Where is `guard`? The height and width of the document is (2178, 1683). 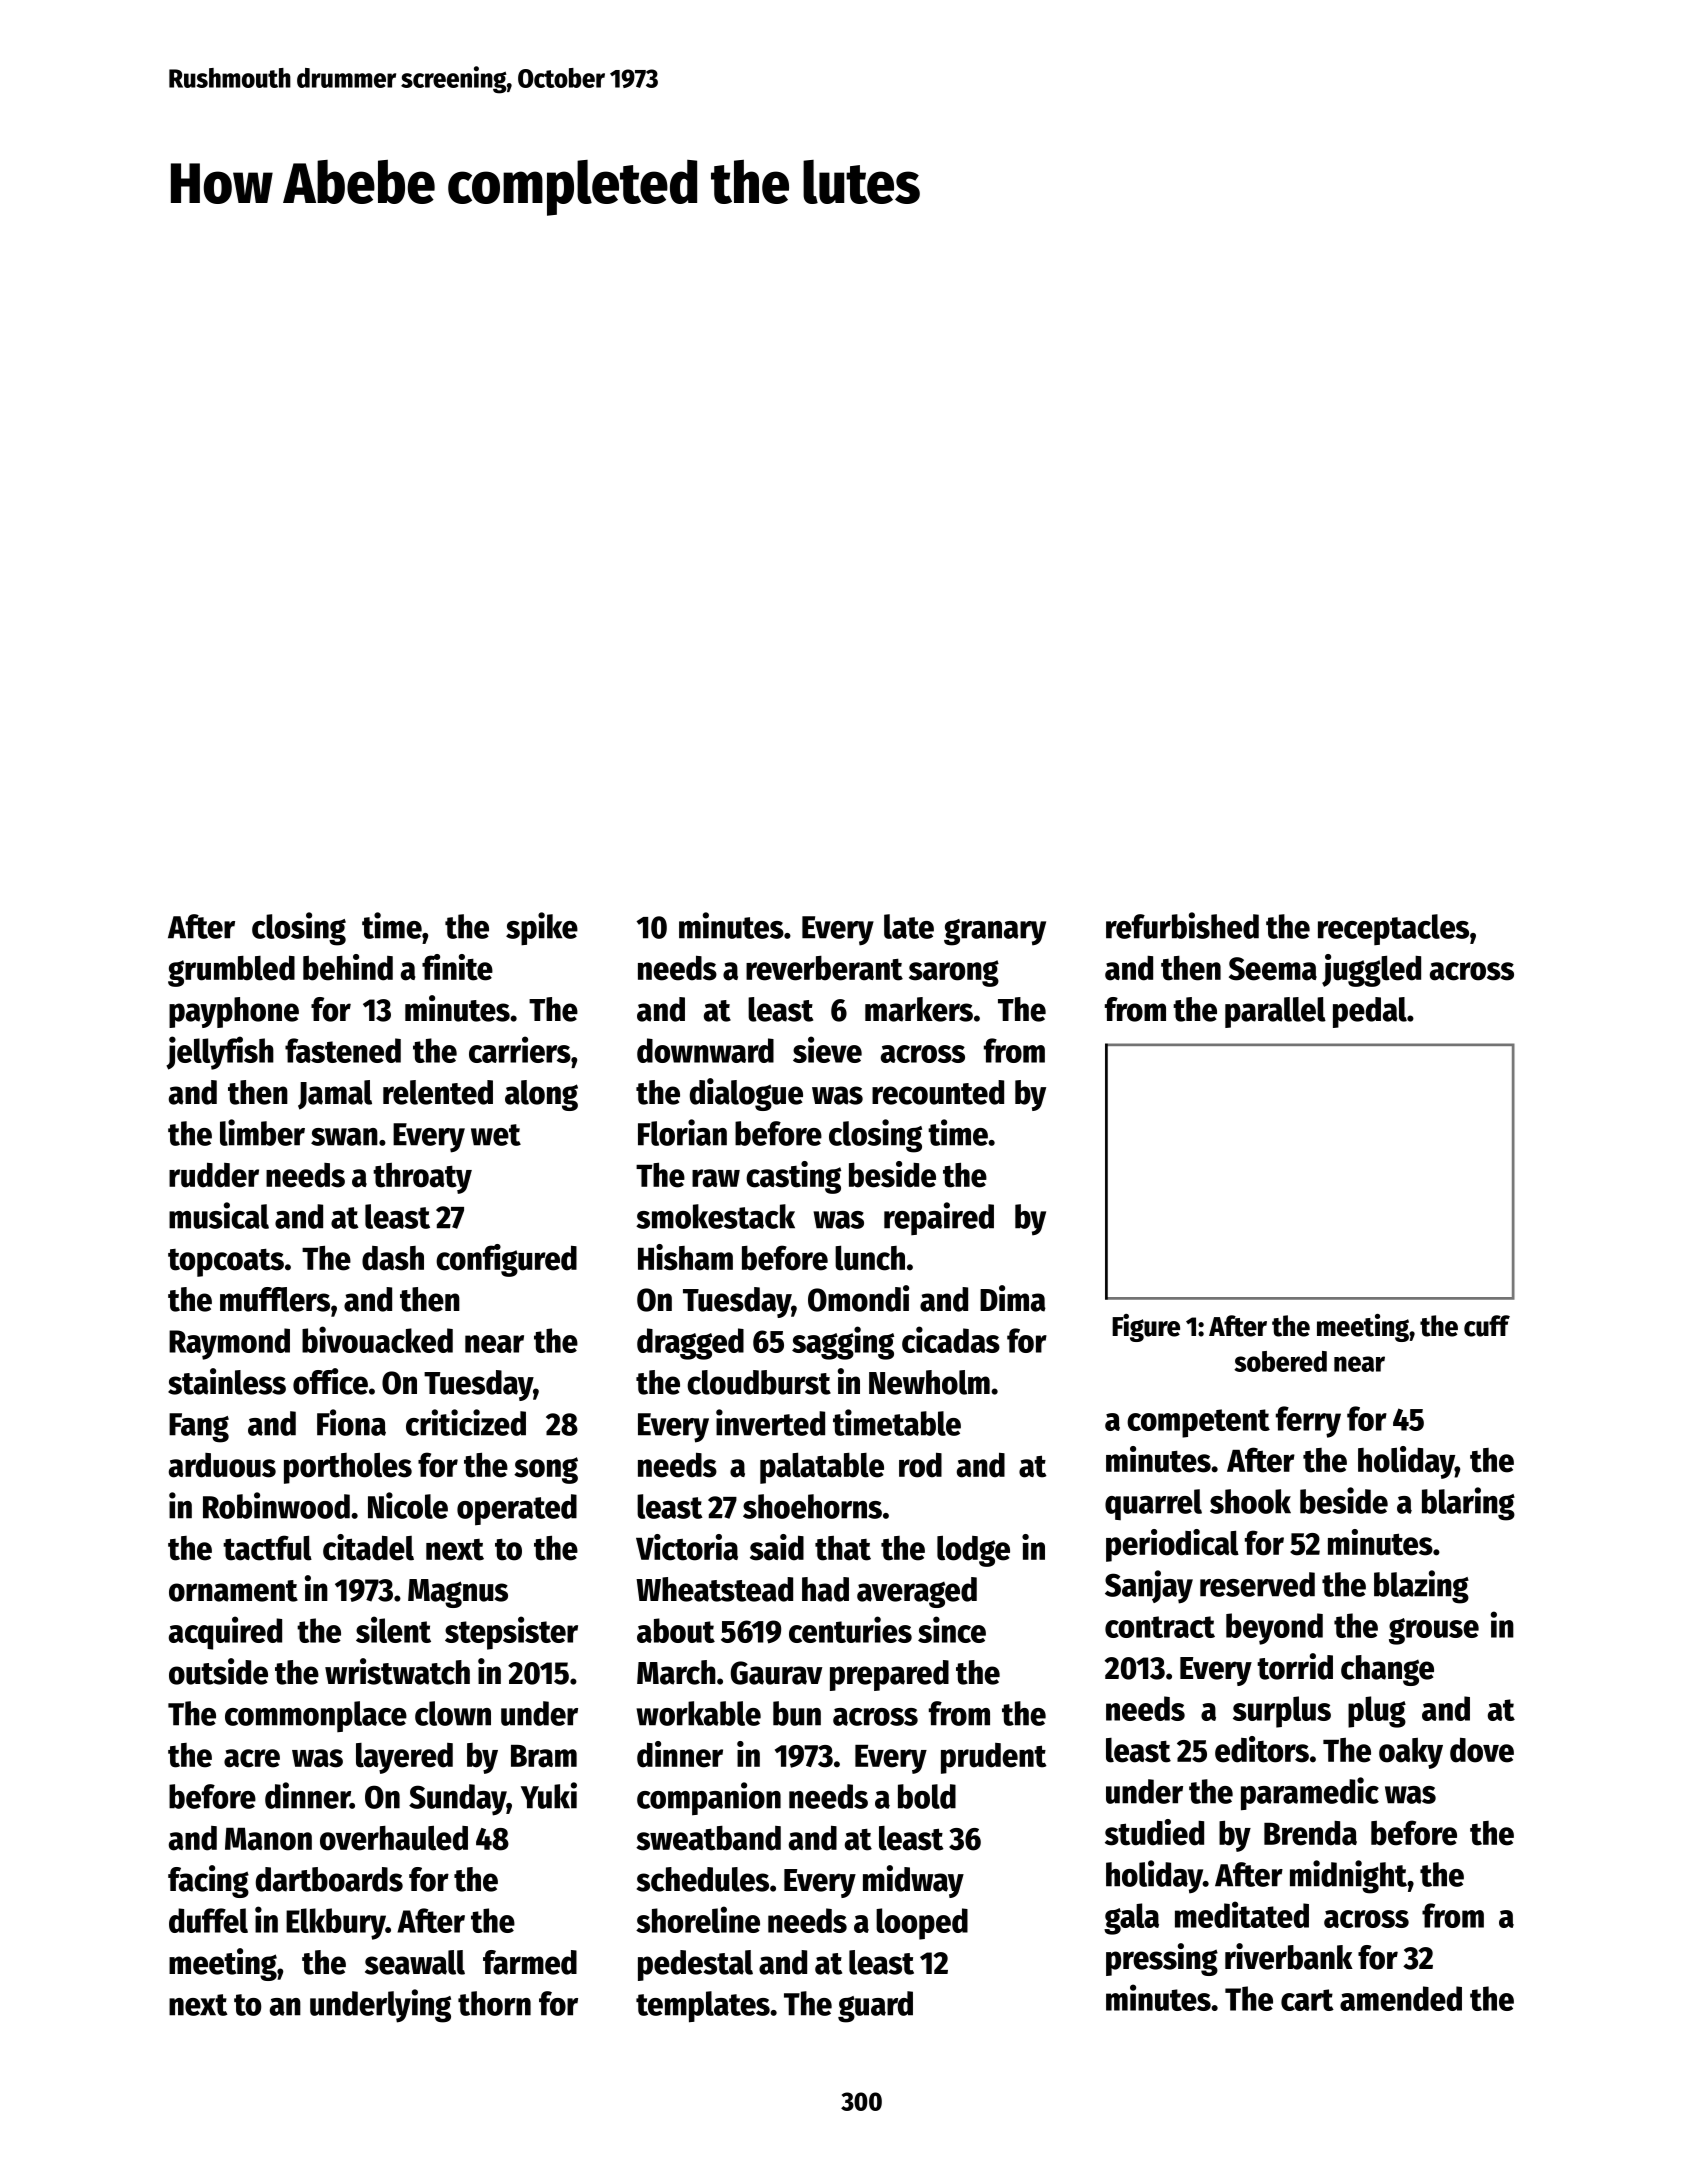
guard is located at coordinates (875, 2007).
